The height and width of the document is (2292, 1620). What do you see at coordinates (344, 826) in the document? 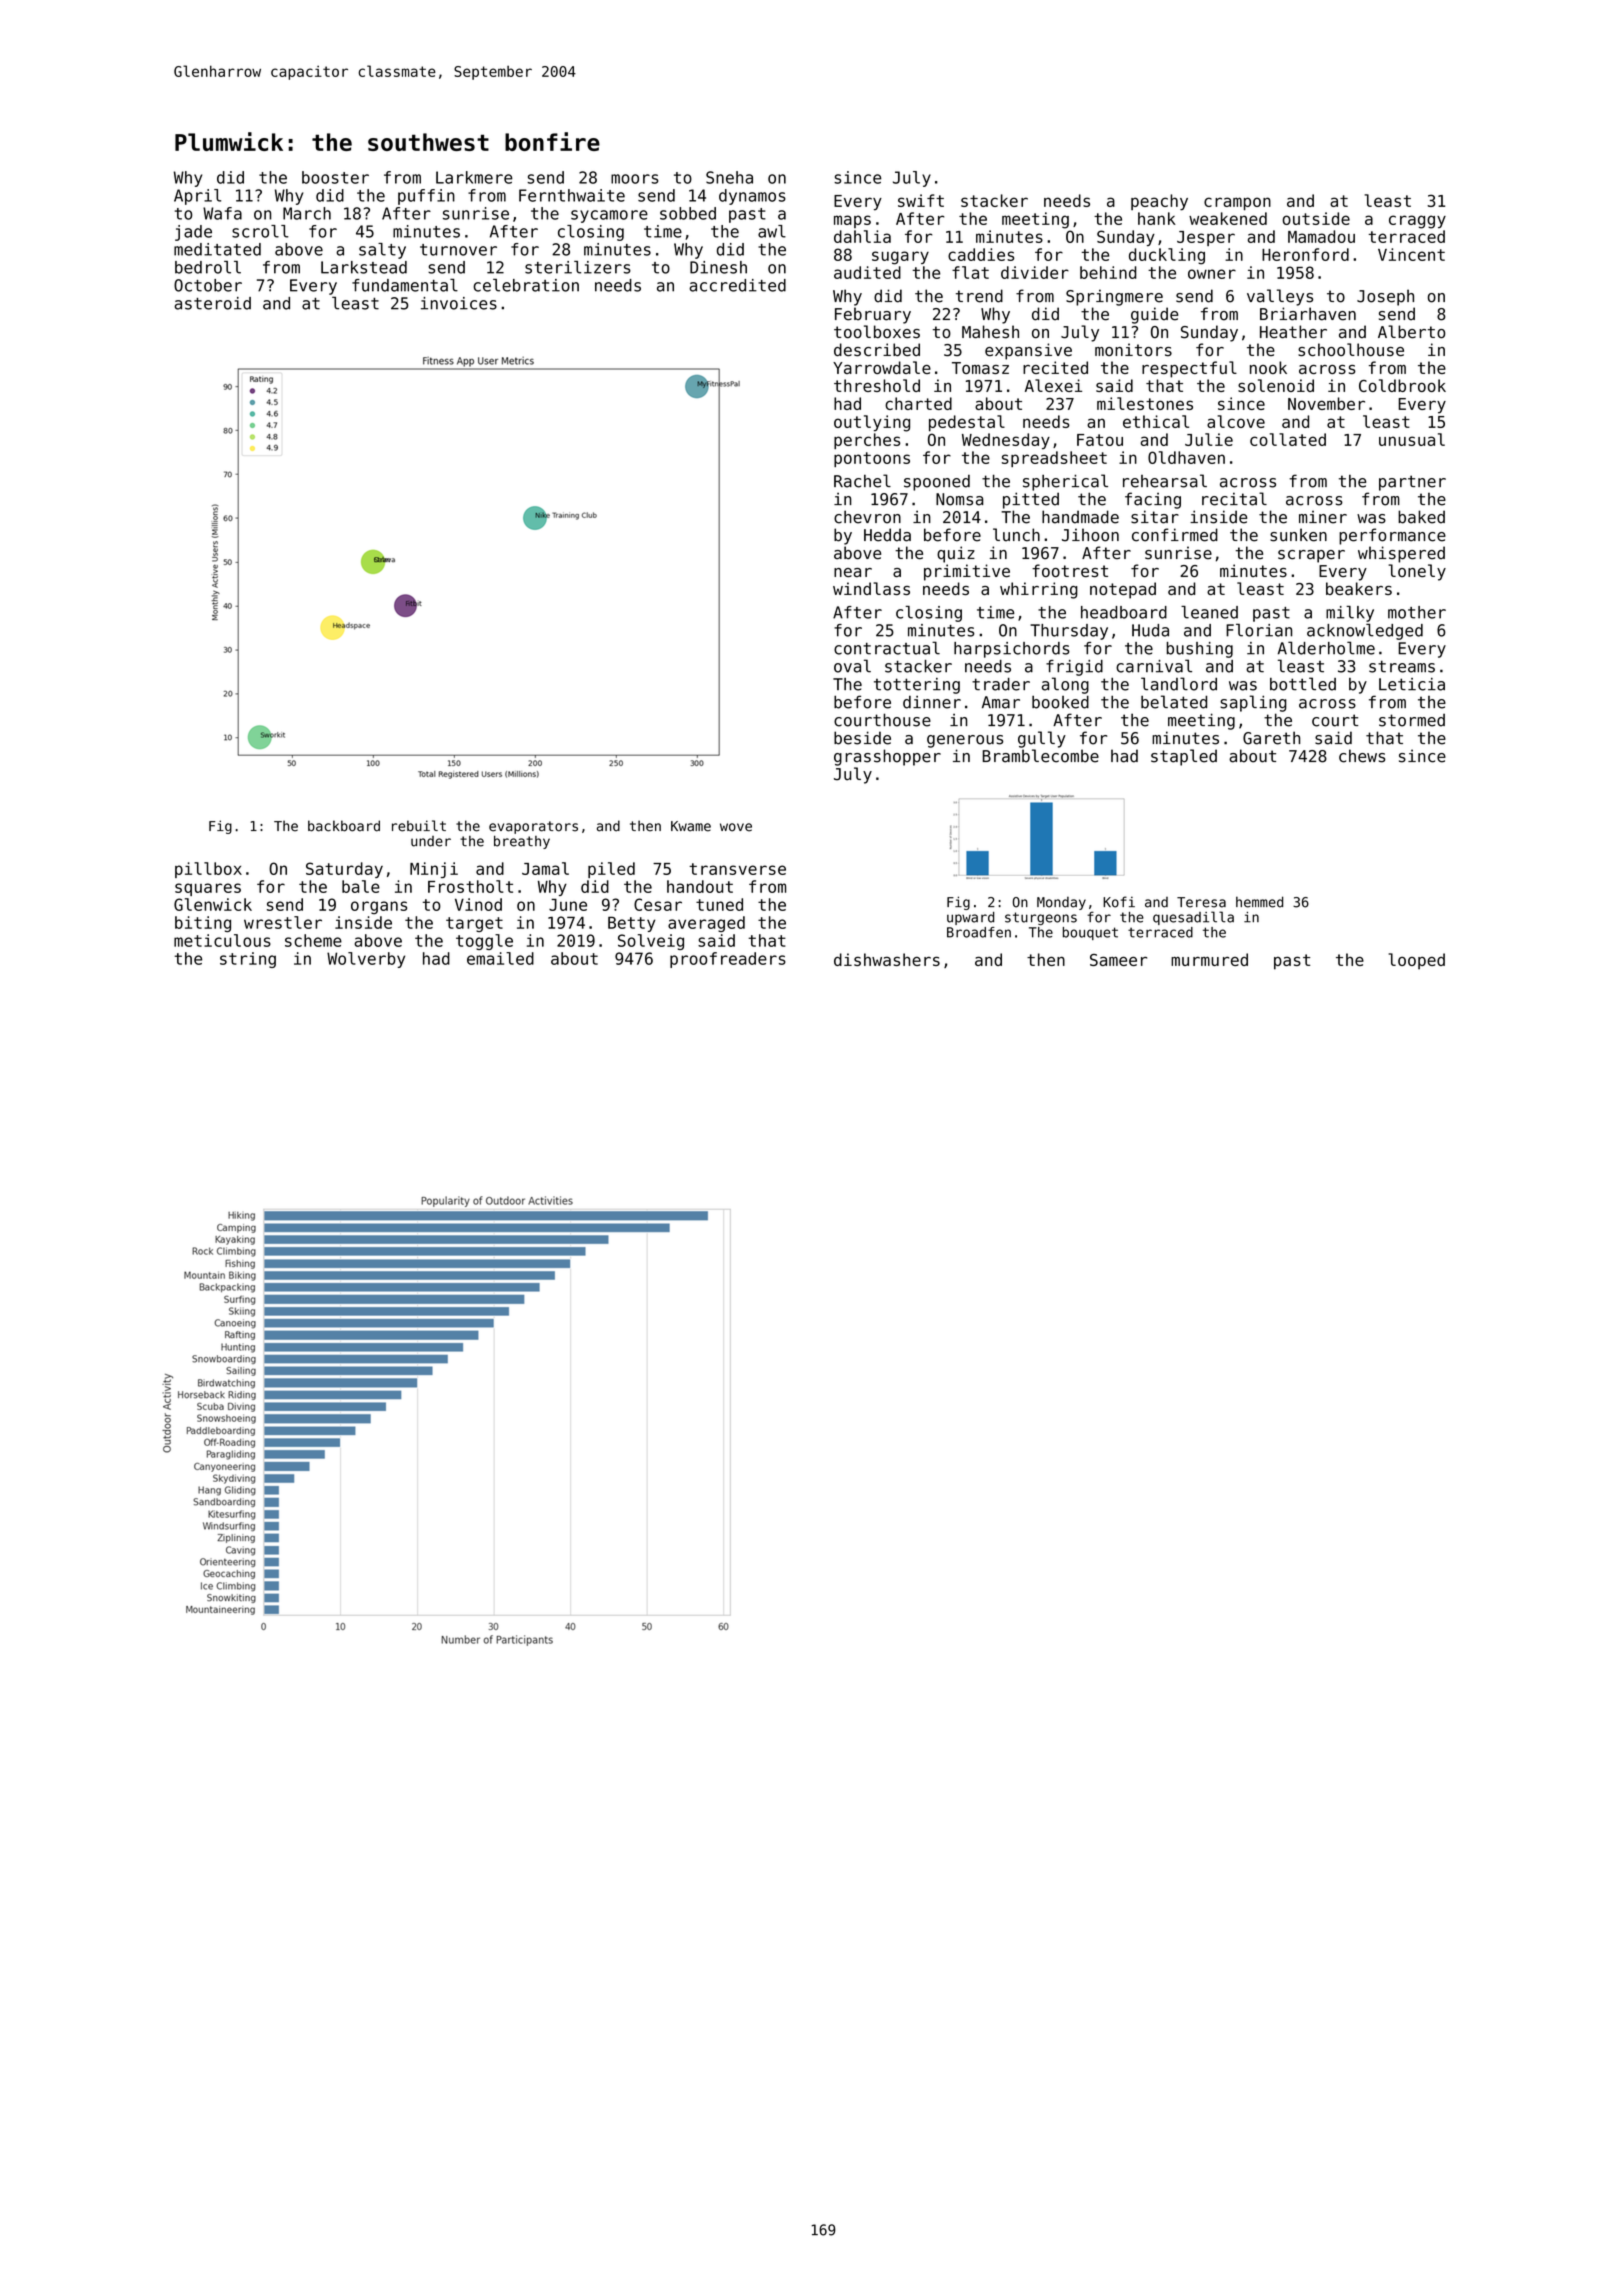
I see `backboard` at bounding box center [344, 826].
